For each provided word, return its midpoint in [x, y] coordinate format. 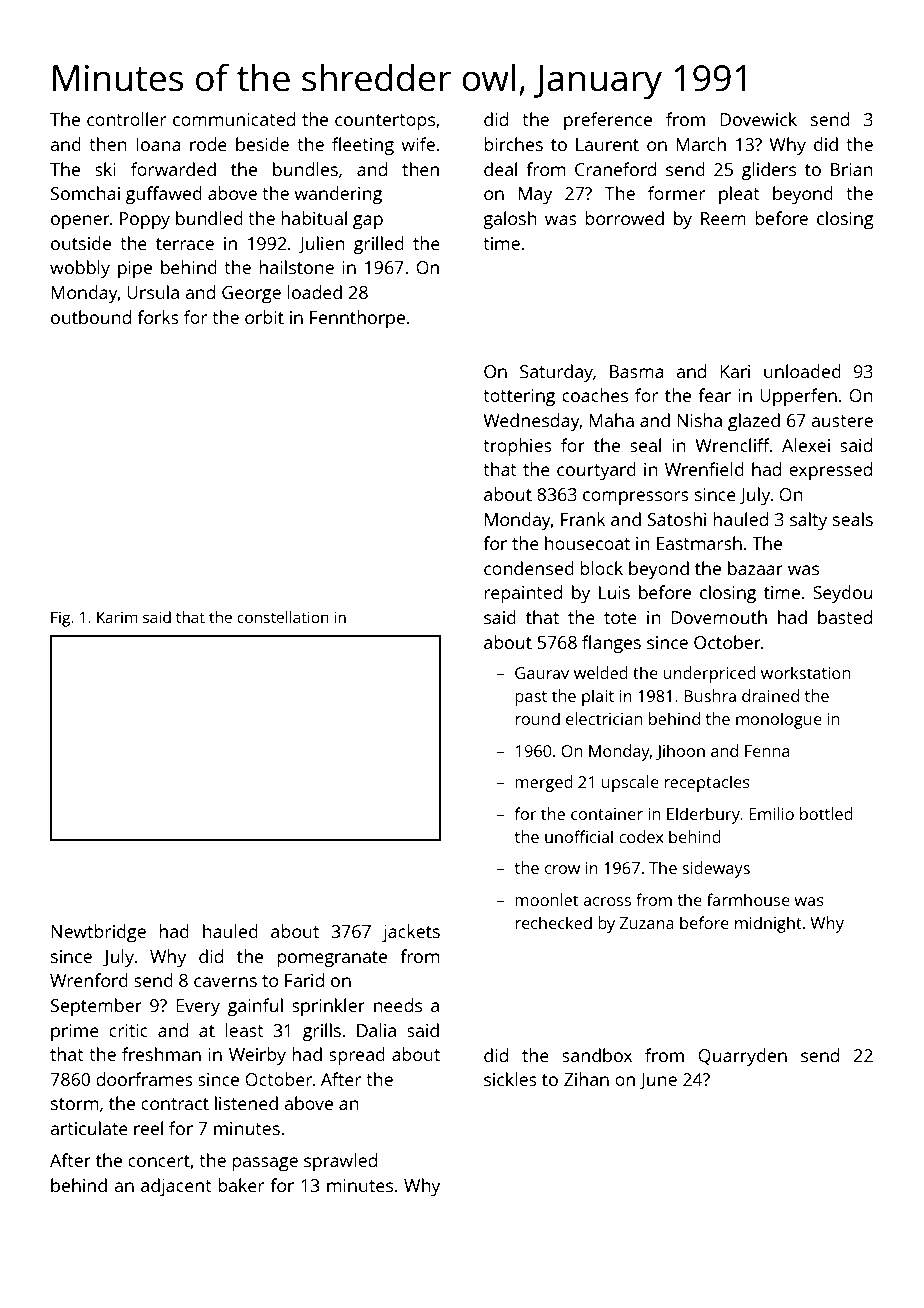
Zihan [586, 1079]
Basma [636, 371]
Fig [60, 619]
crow [562, 869]
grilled [379, 245]
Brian [852, 169]
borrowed [625, 218]
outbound [91, 317]
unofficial [579, 836]
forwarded [173, 169]
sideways [716, 869]
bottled [826, 813]
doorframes [144, 1079]
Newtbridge [98, 933]
